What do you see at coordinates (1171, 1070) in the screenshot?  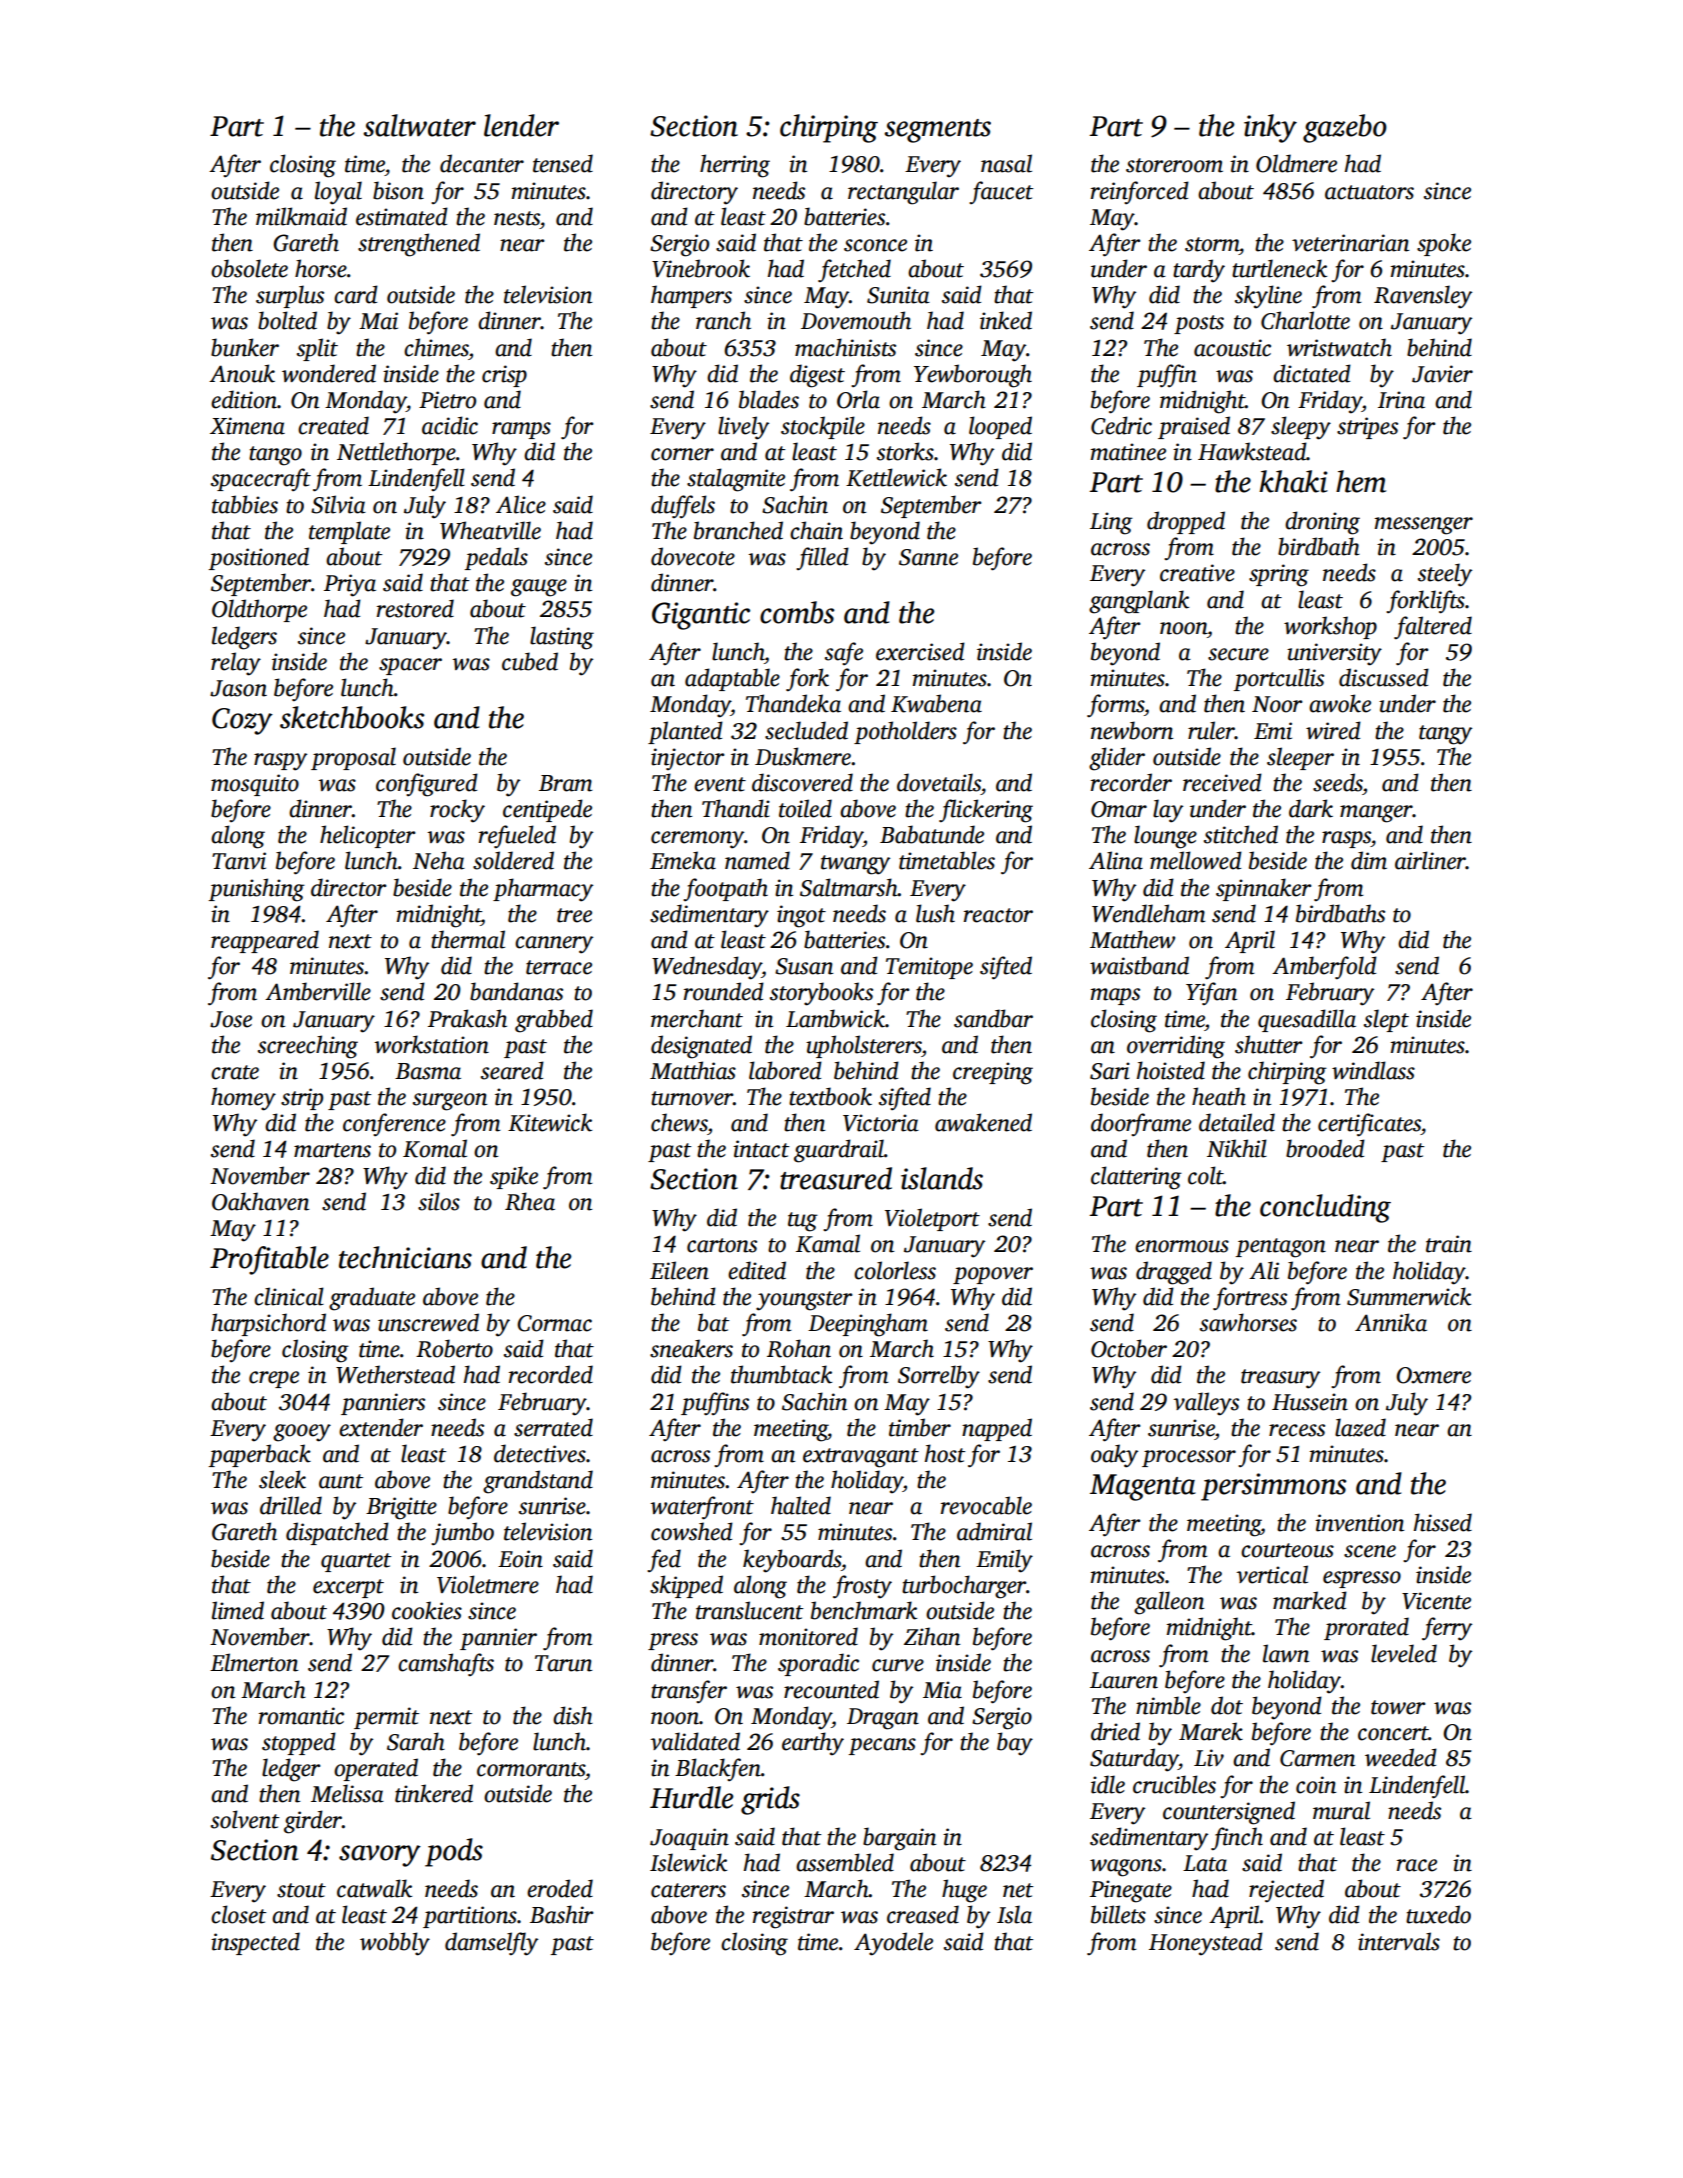 I see `hoisted` at bounding box center [1171, 1070].
